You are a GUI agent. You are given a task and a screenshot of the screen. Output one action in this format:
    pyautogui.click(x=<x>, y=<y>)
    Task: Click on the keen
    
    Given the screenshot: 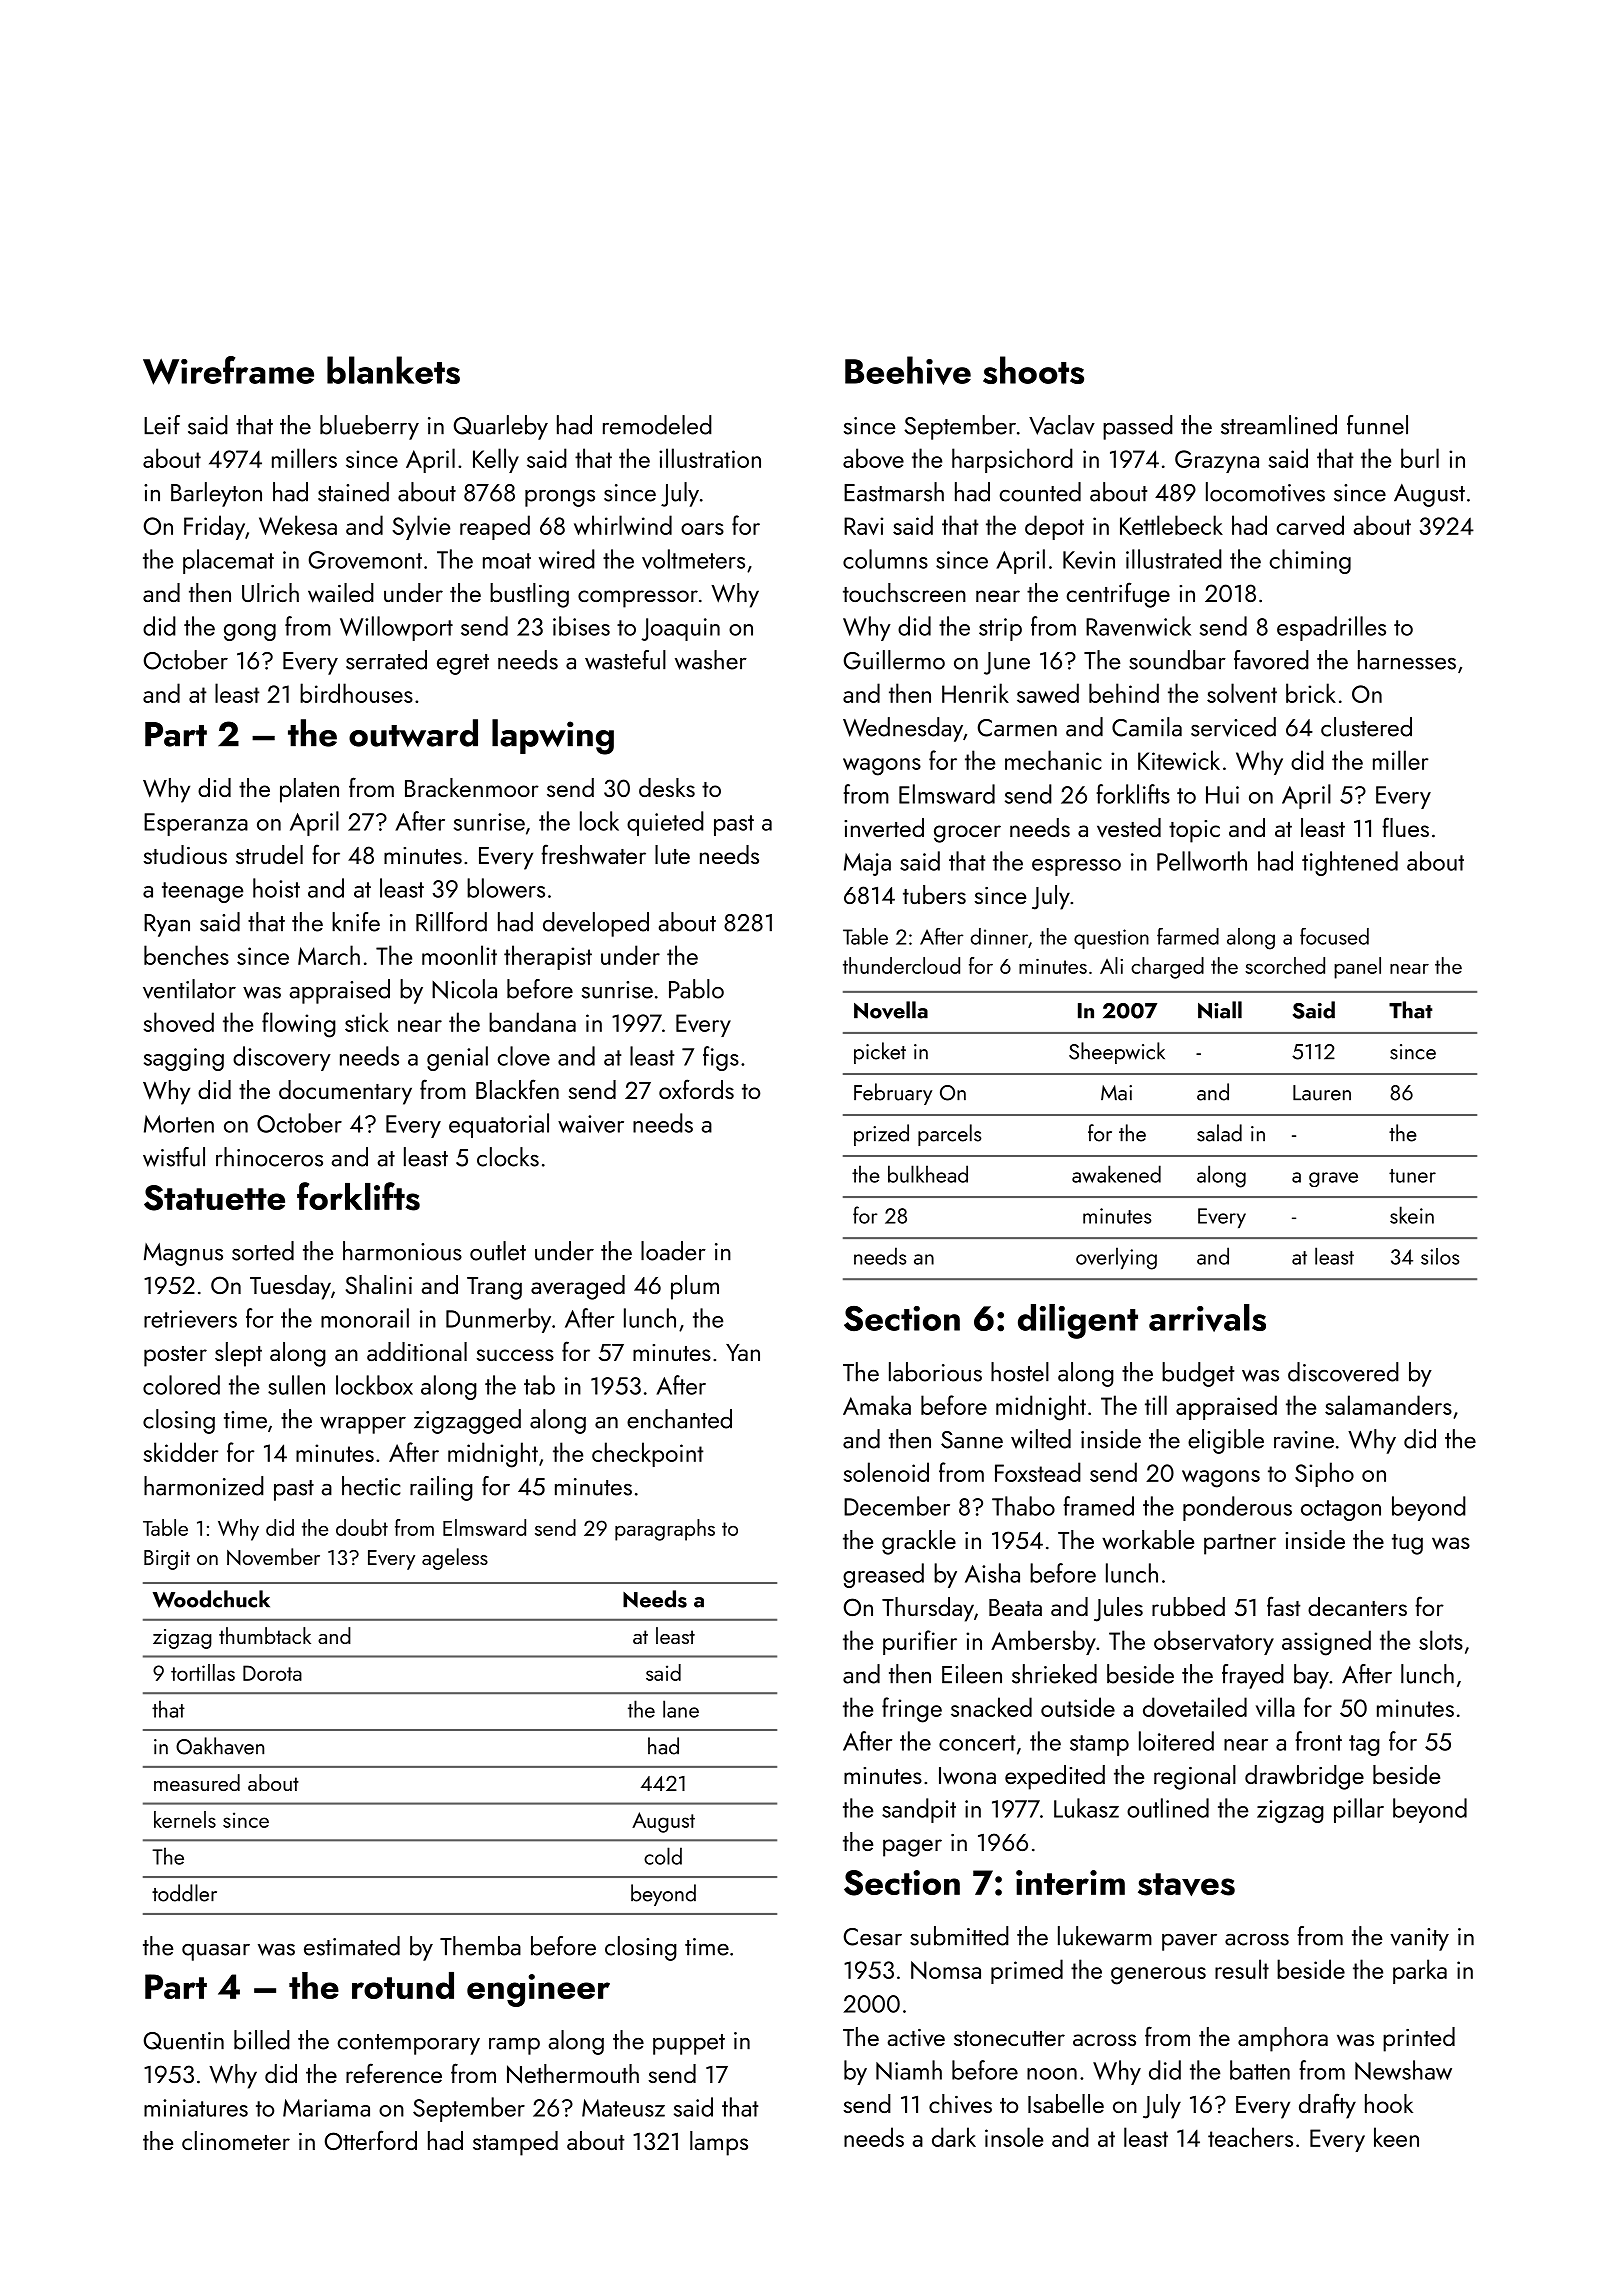 What is the action you would take?
    pyautogui.click(x=1396, y=2137)
